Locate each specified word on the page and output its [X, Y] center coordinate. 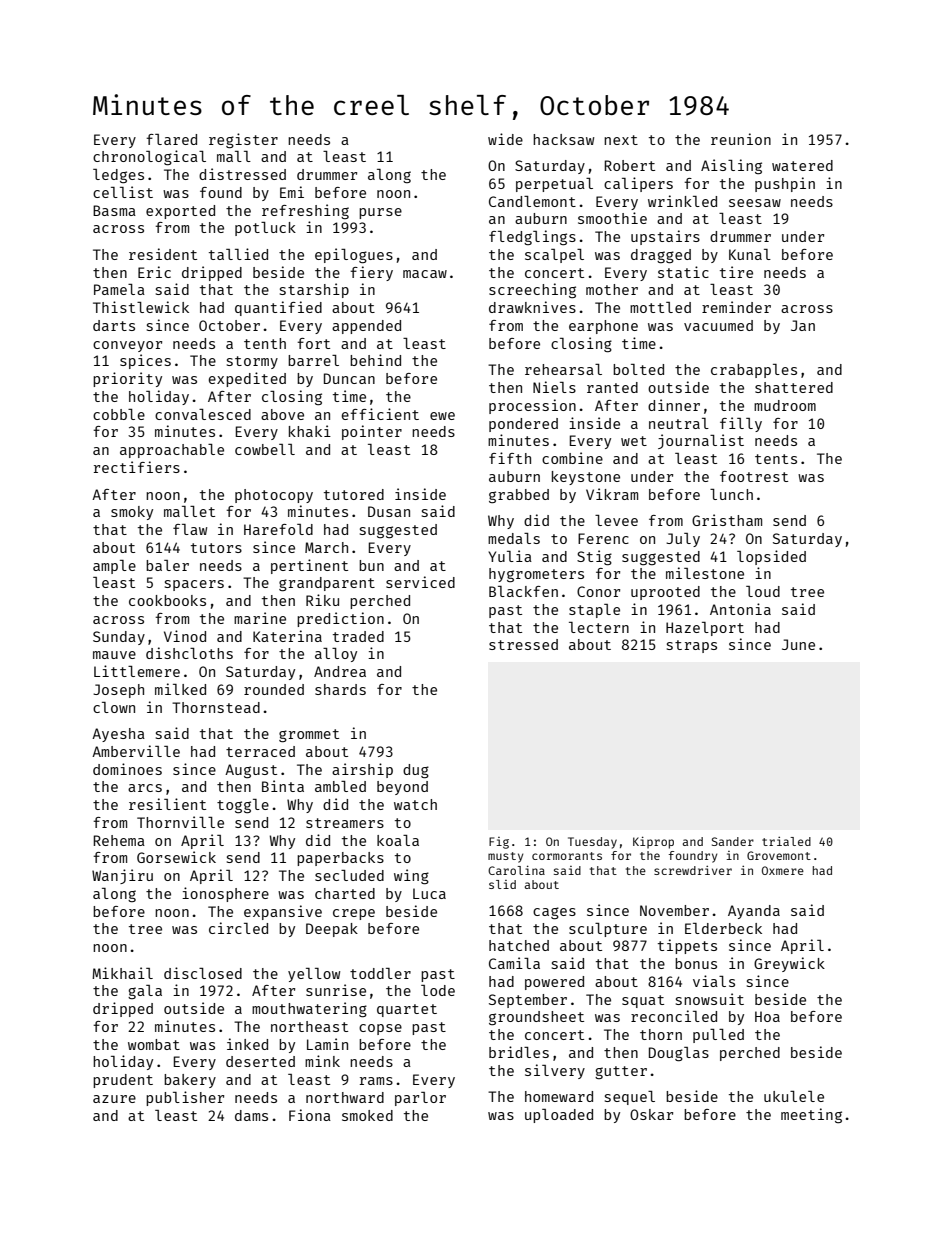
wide [505, 139]
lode [438, 990]
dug [416, 771]
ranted [612, 387]
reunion [741, 139]
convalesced [203, 414]
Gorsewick [176, 857]
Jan [803, 325]
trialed [786, 841]
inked [247, 1044]
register [243, 140]
